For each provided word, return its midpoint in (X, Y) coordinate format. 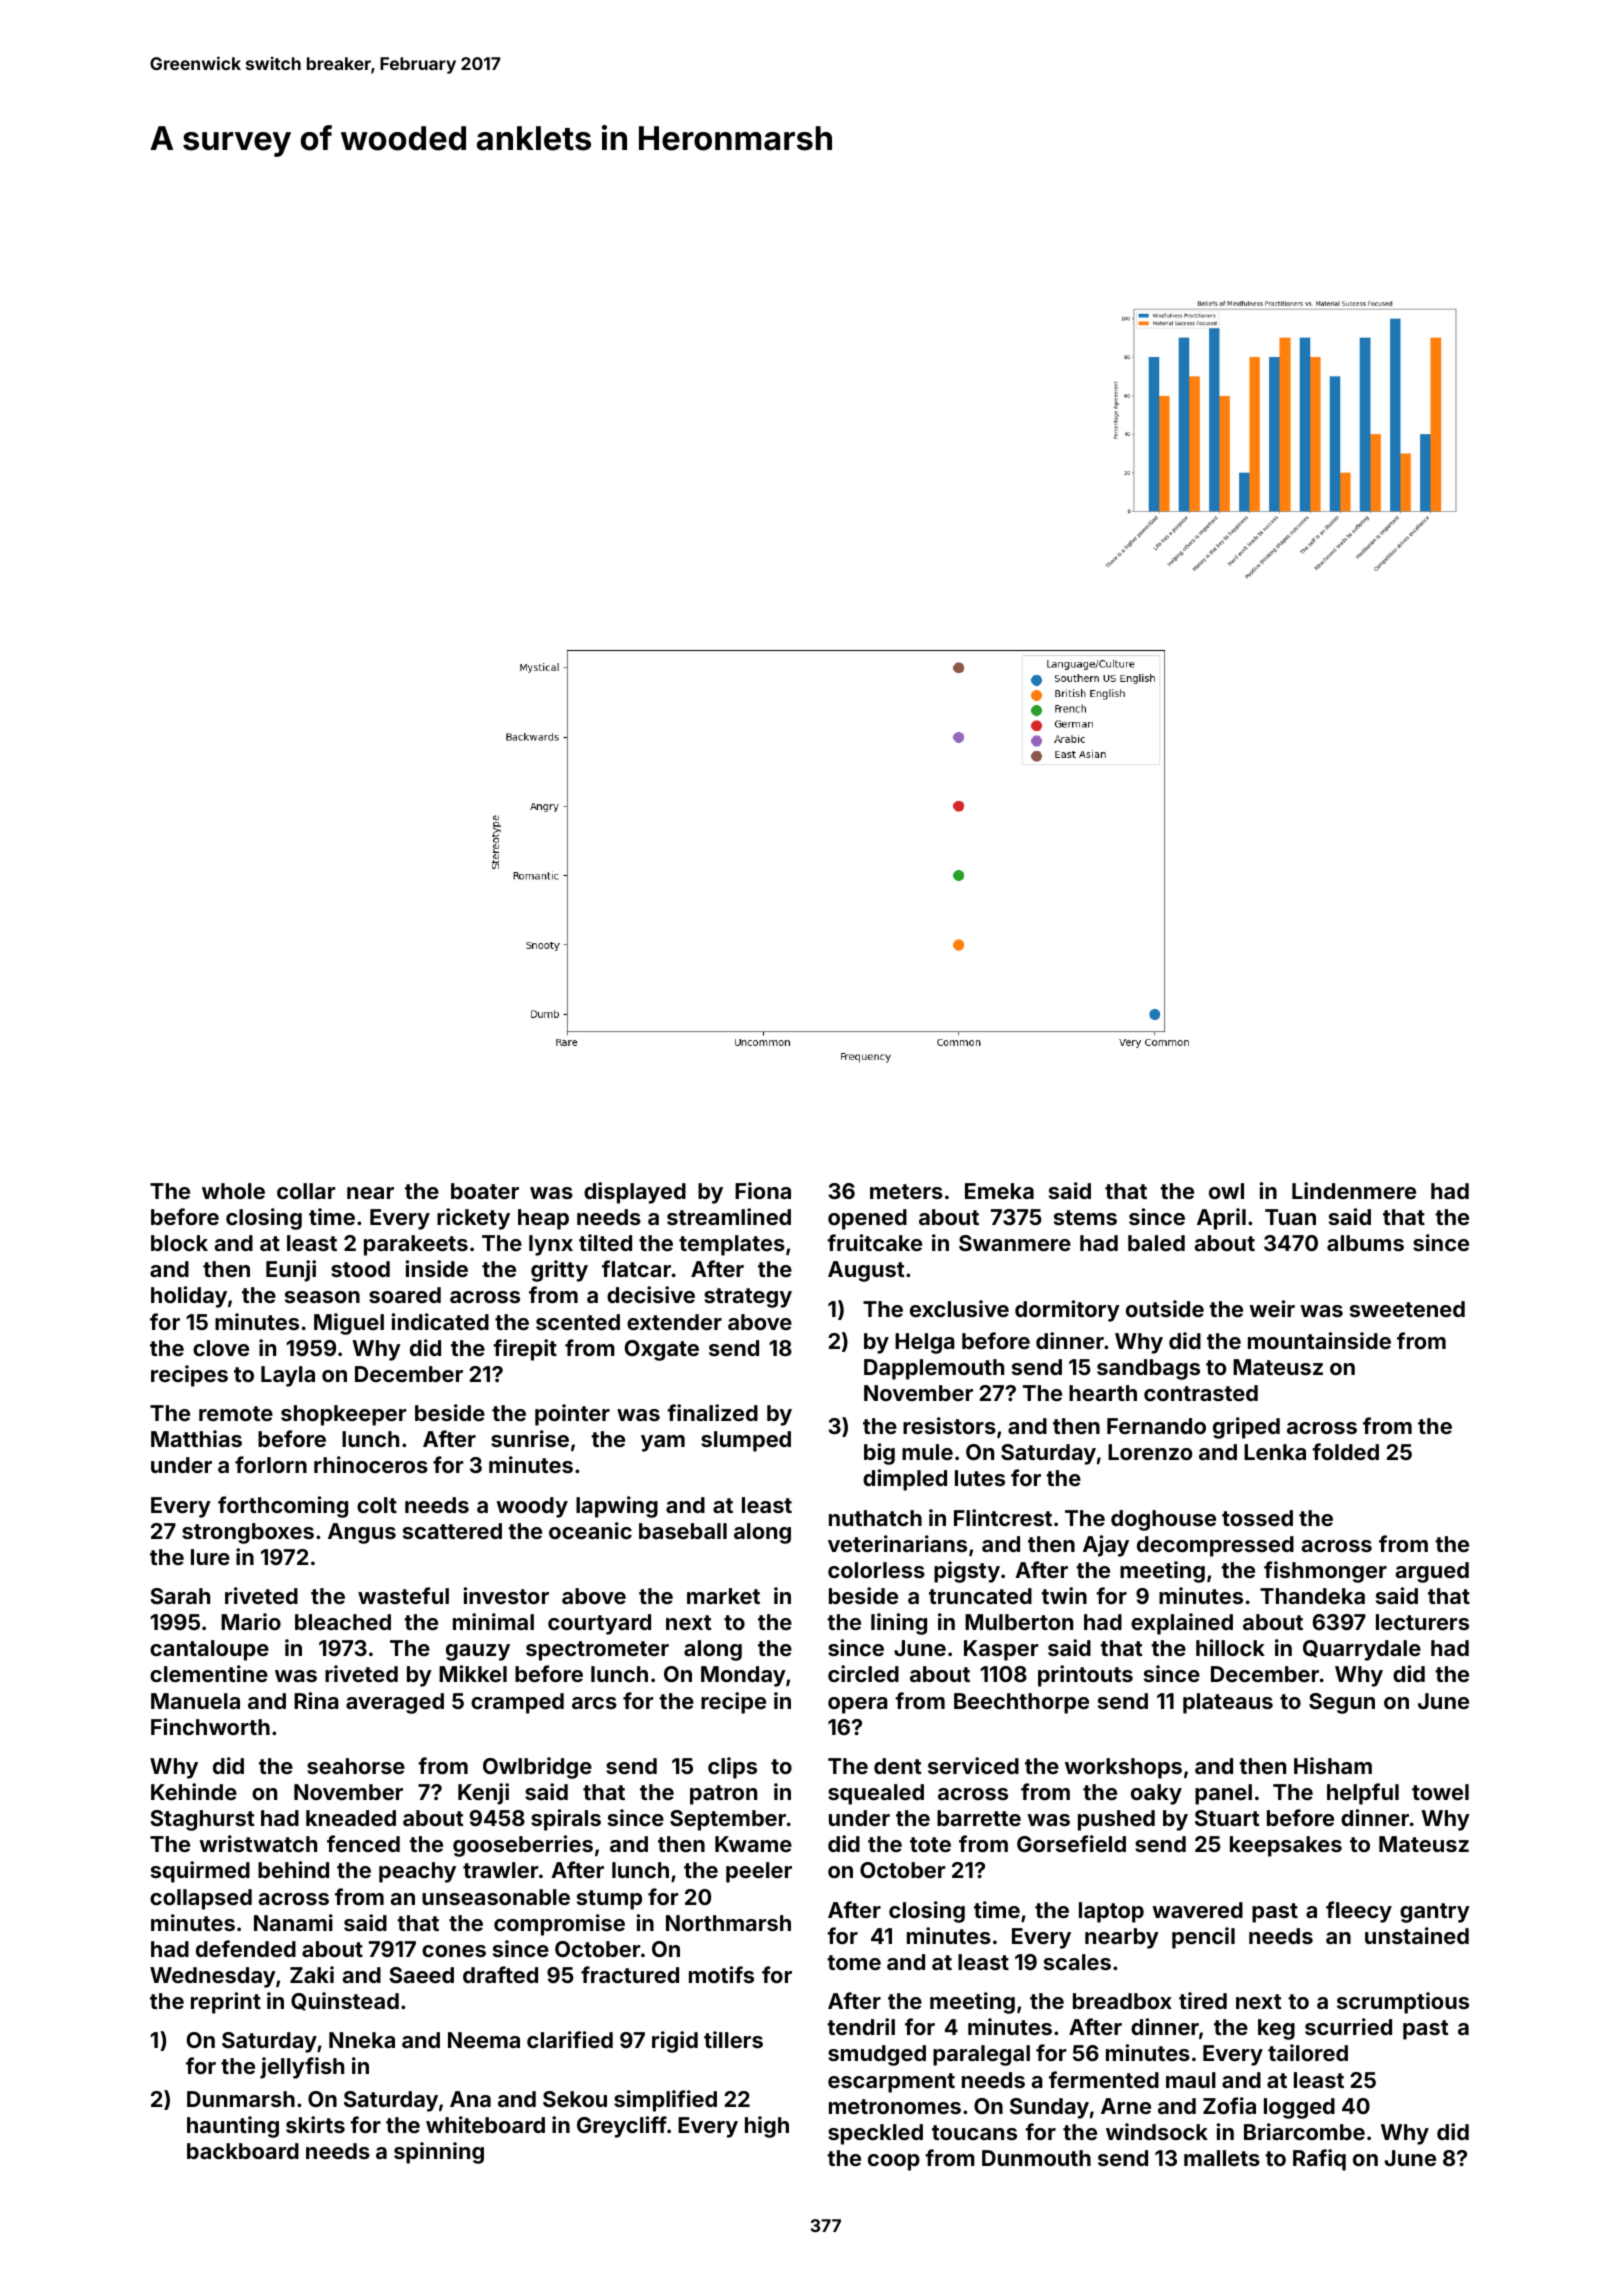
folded (1345, 1451)
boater (485, 1191)
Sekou (575, 2099)
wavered (1197, 1910)
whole (233, 1191)
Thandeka (1312, 1596)
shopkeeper (343, 1415)
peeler (759, 1872)
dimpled (905, 1480)
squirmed (200, 1872)
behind (293, 1869)
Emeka (999, 1191)
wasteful (403, 1595)
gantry (1435, 1913)
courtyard (599, 1624)
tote (930, 1844)
